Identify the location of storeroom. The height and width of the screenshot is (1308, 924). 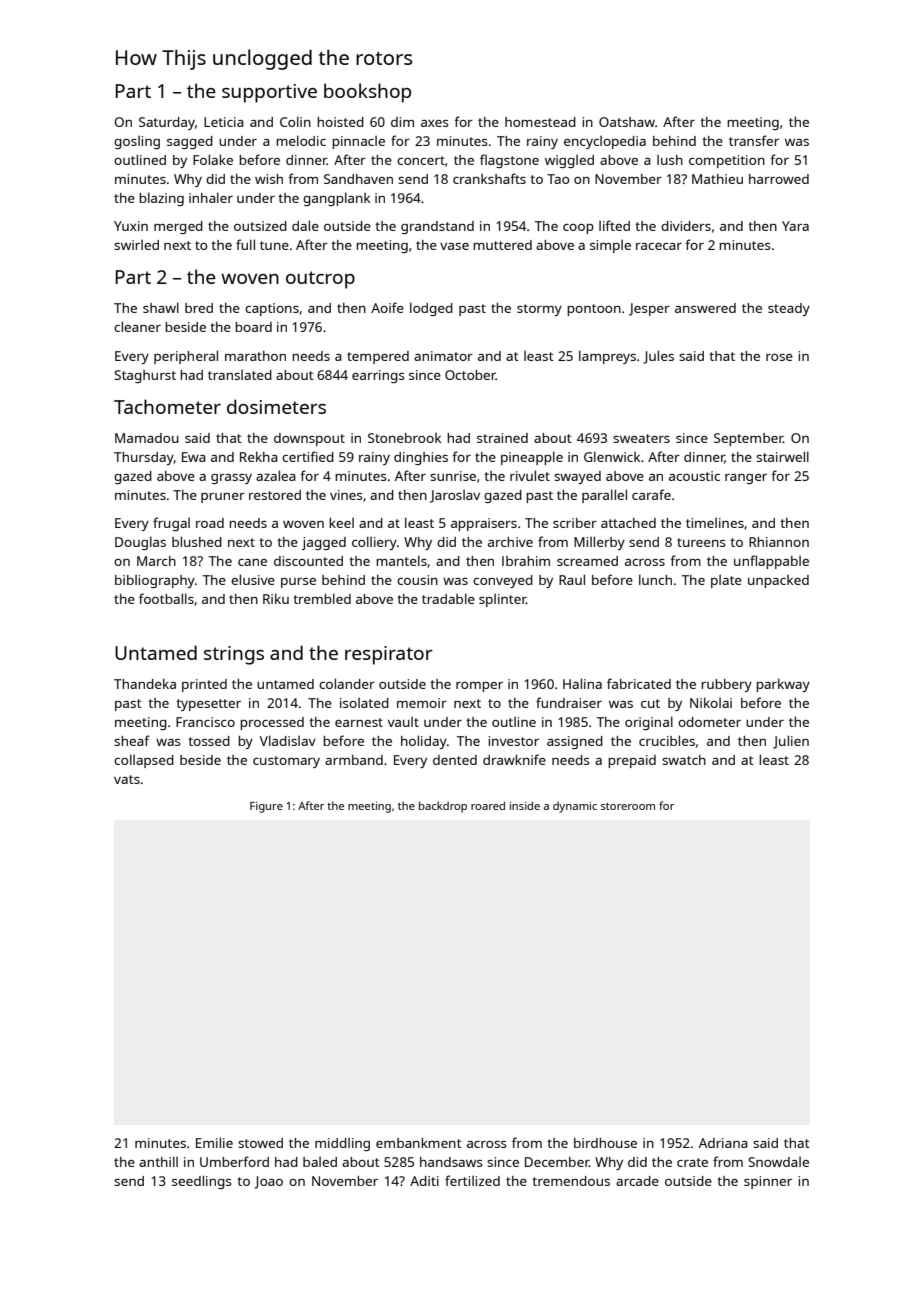
(628, 806).
